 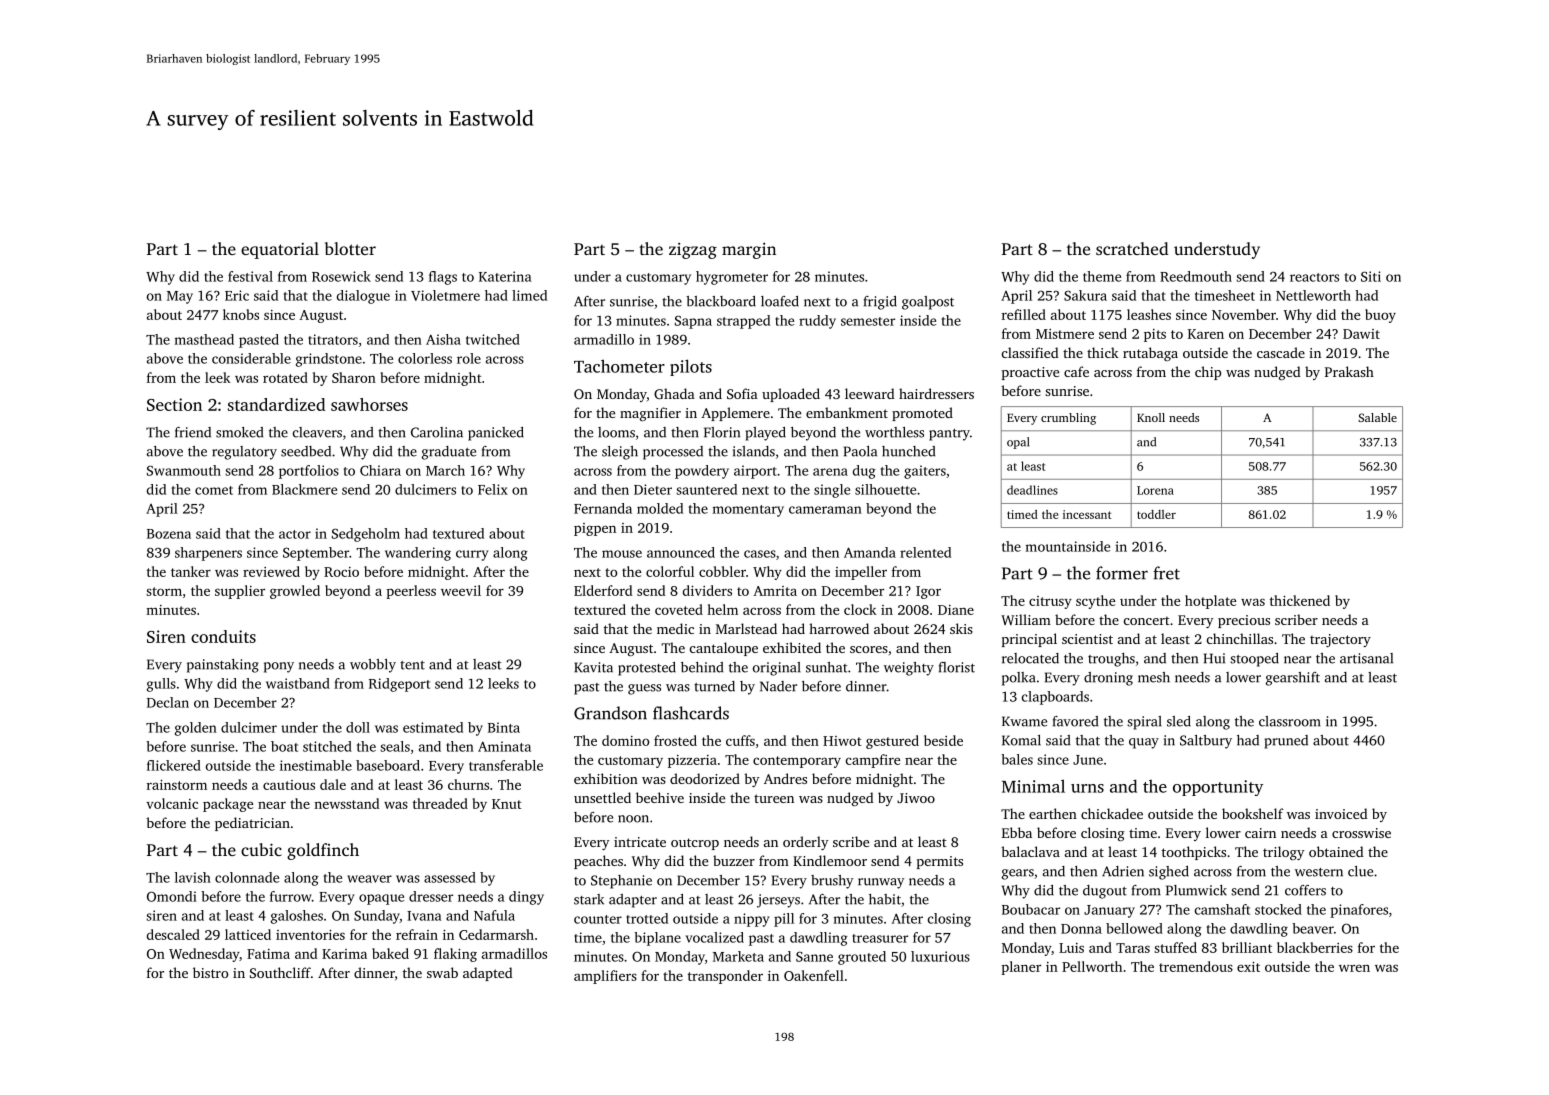 I want to click on Omondi, so click(x=172, y=896).
